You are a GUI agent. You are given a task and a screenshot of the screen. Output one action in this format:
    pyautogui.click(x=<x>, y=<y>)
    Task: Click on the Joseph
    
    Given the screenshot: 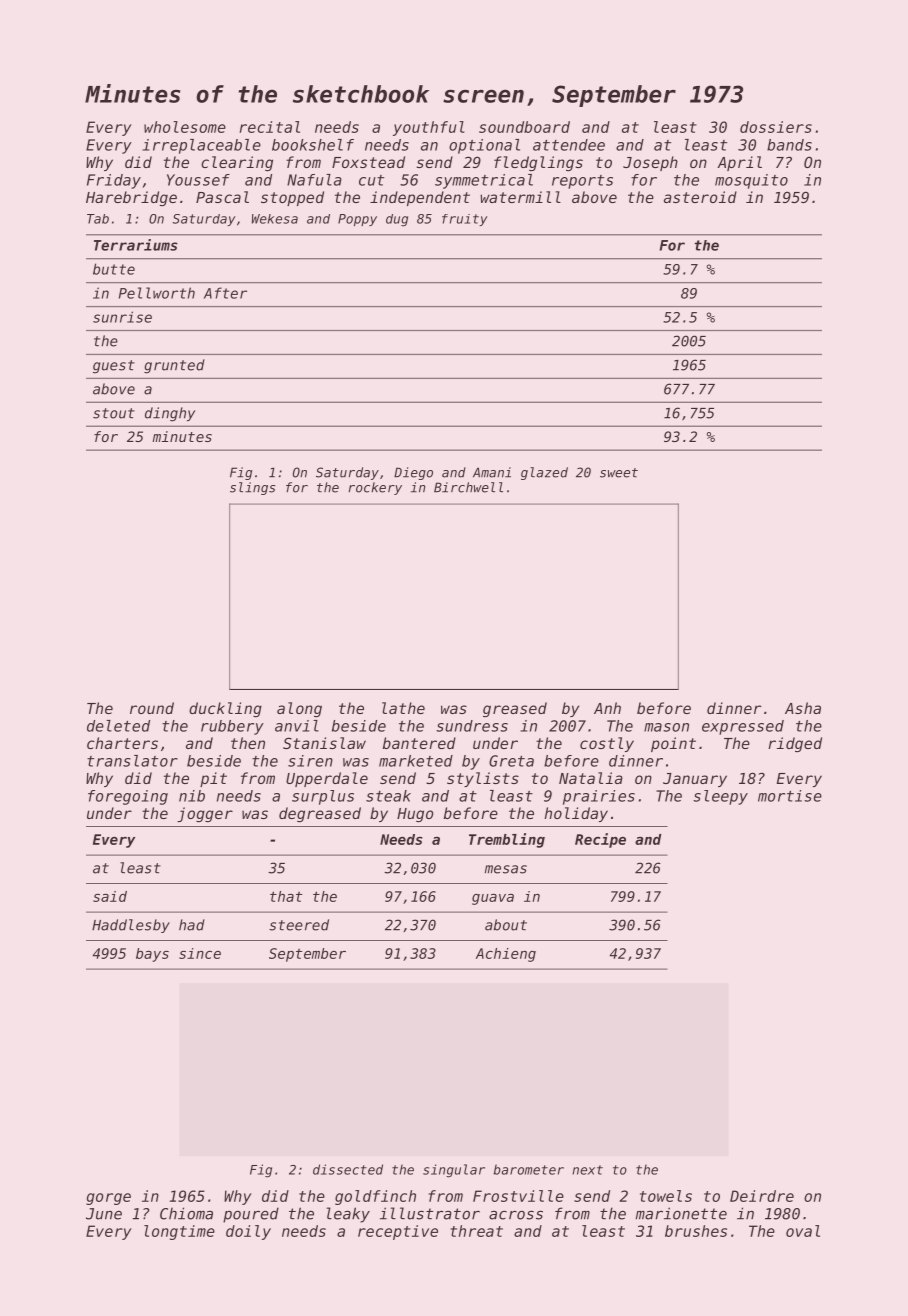 What is the action you would take?
    pyautogui.click(x=650, y=163)
